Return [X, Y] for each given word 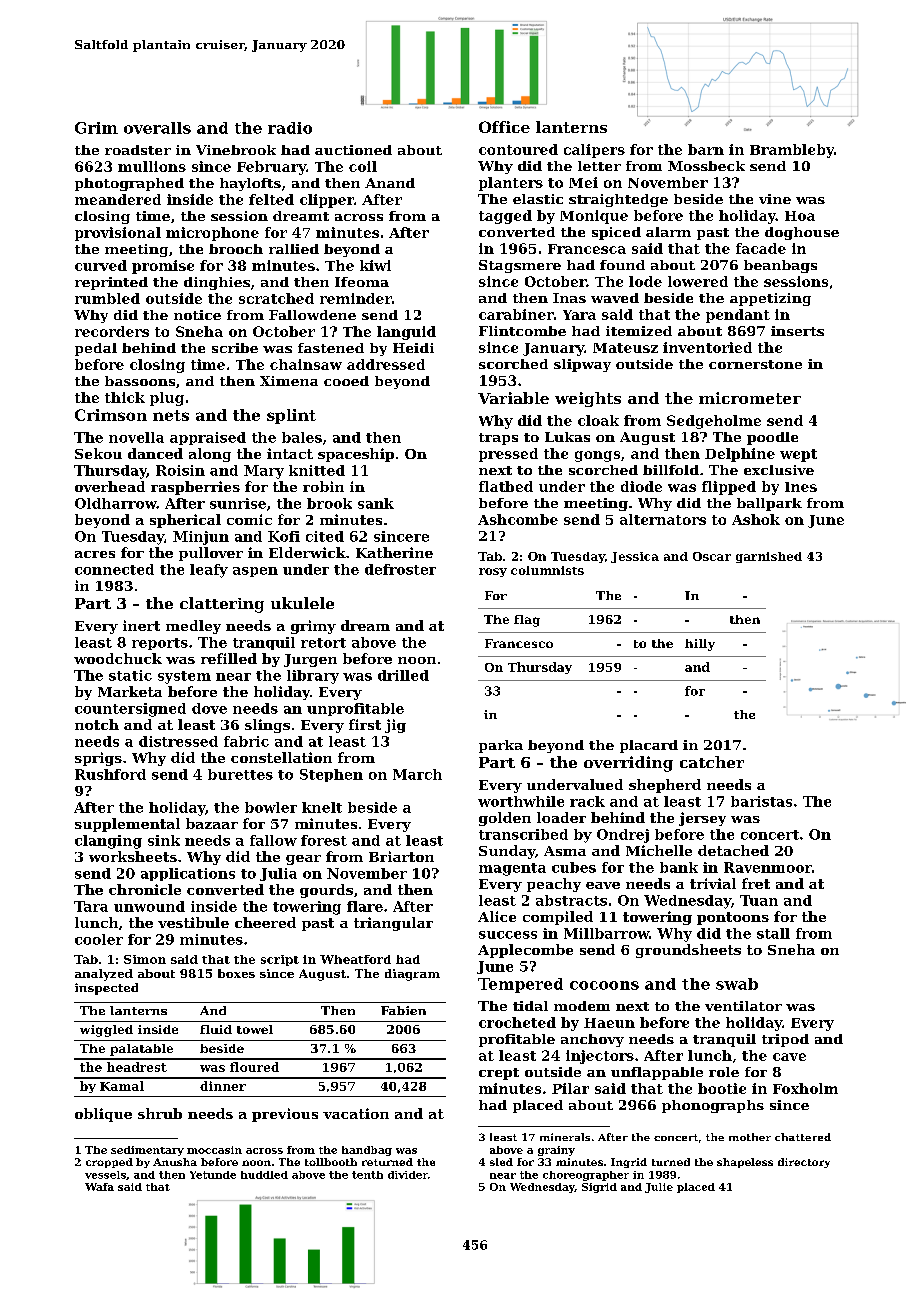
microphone [212, 234]
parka [501, 746]
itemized [639, 331]
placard [649, 746]
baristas [761, 801]
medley [193, 627]
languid [406, 333]
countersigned [130, 710]
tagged [505, 217]
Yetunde [213, 1175]
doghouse [802, 233]
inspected [106, 989]
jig [395, 726]
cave [789, 1057]
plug [167, 399]
